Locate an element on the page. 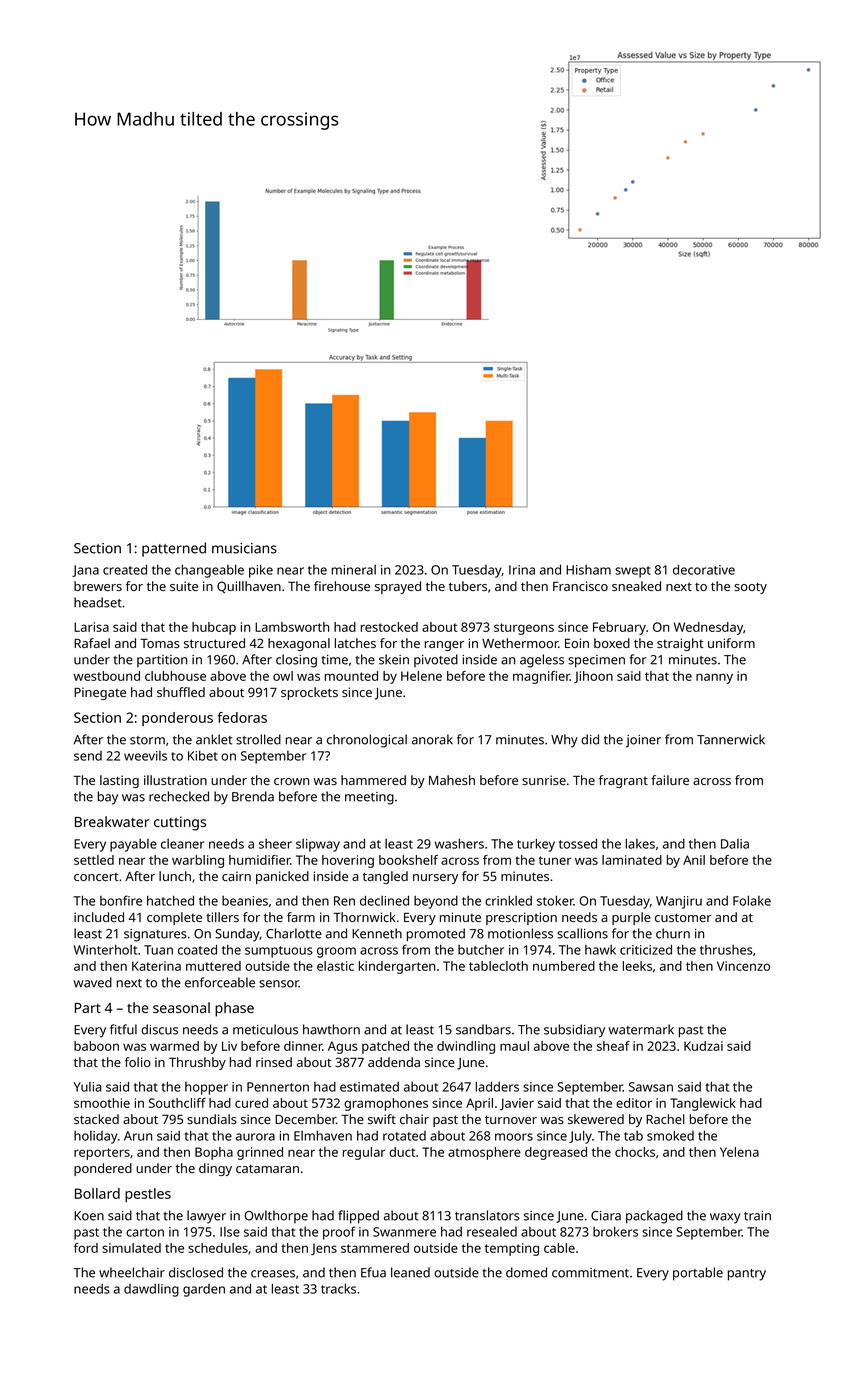 The height and width of the image is (1400, 849). Tannerwick is located at coordinates (731, 739).
